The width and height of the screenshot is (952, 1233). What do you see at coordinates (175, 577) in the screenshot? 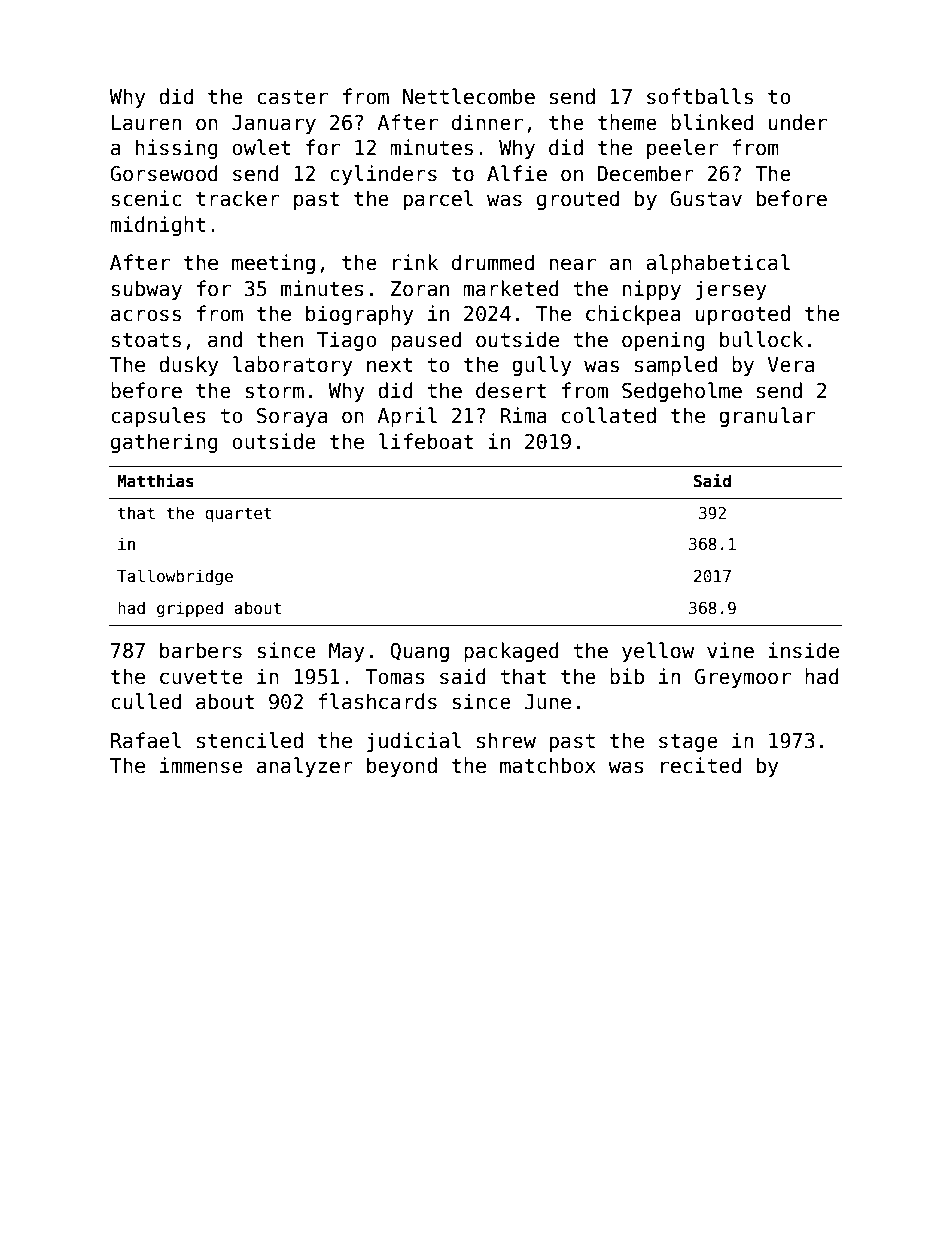
I see `Tallowbridge` at bounding box center [175, 577].
